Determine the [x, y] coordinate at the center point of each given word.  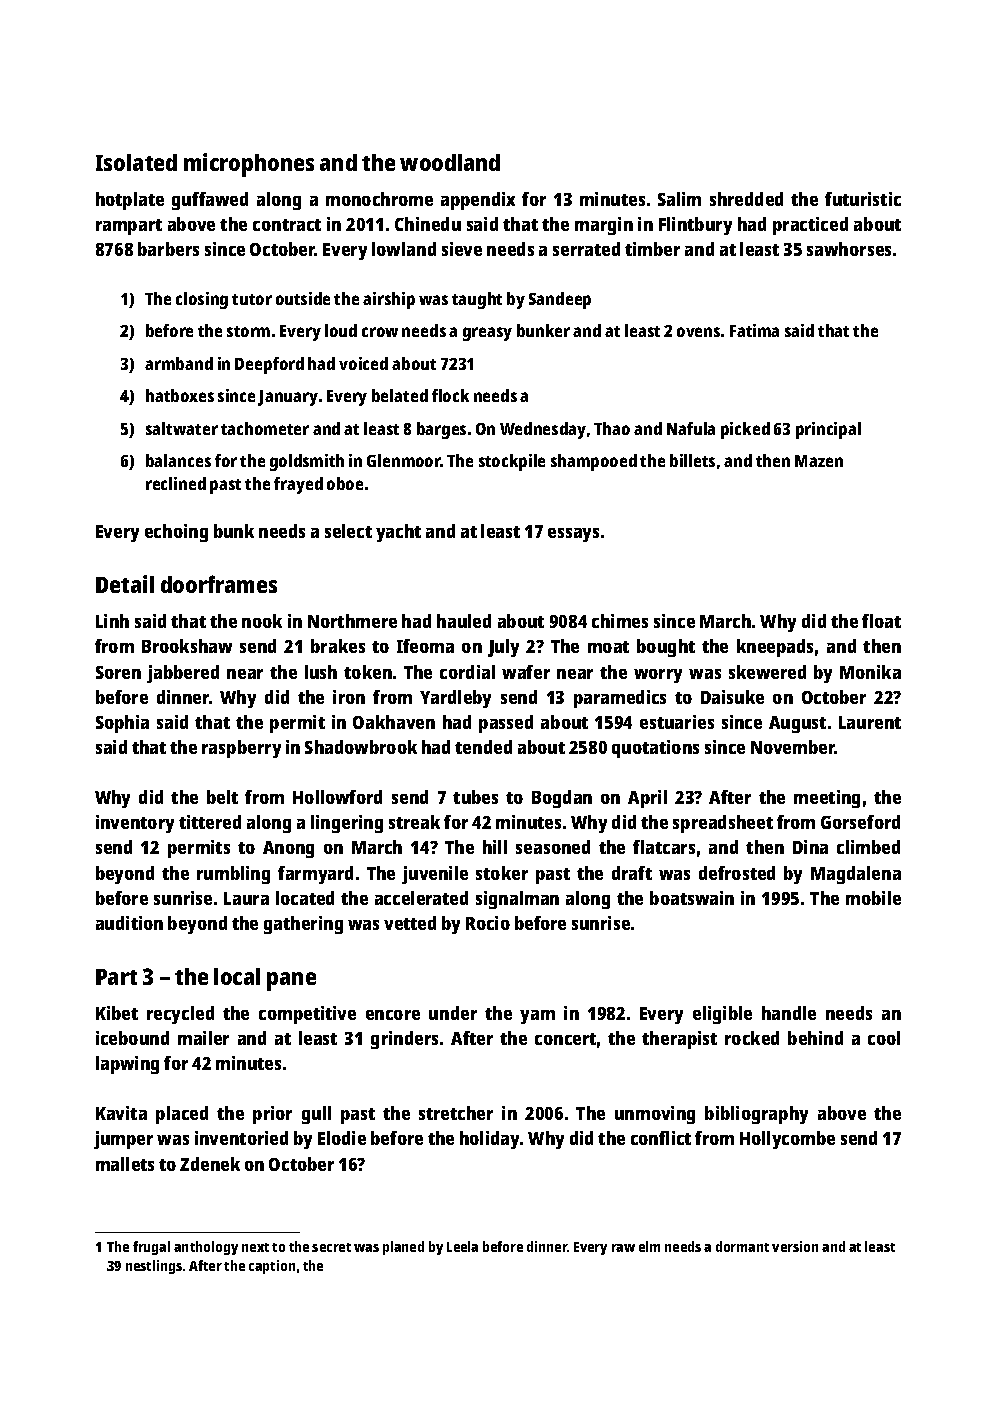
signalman [517, 900]
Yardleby [455, 699]
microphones [249, 165]
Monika [870, 672]
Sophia [122, 724]
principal [828, 430]
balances [178, 460]
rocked [752, 1038]
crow [380, 332]
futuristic [863, 199]
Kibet [117, 1013]
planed [403, 1248]
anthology [206, 1248]
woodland [450, 162]
